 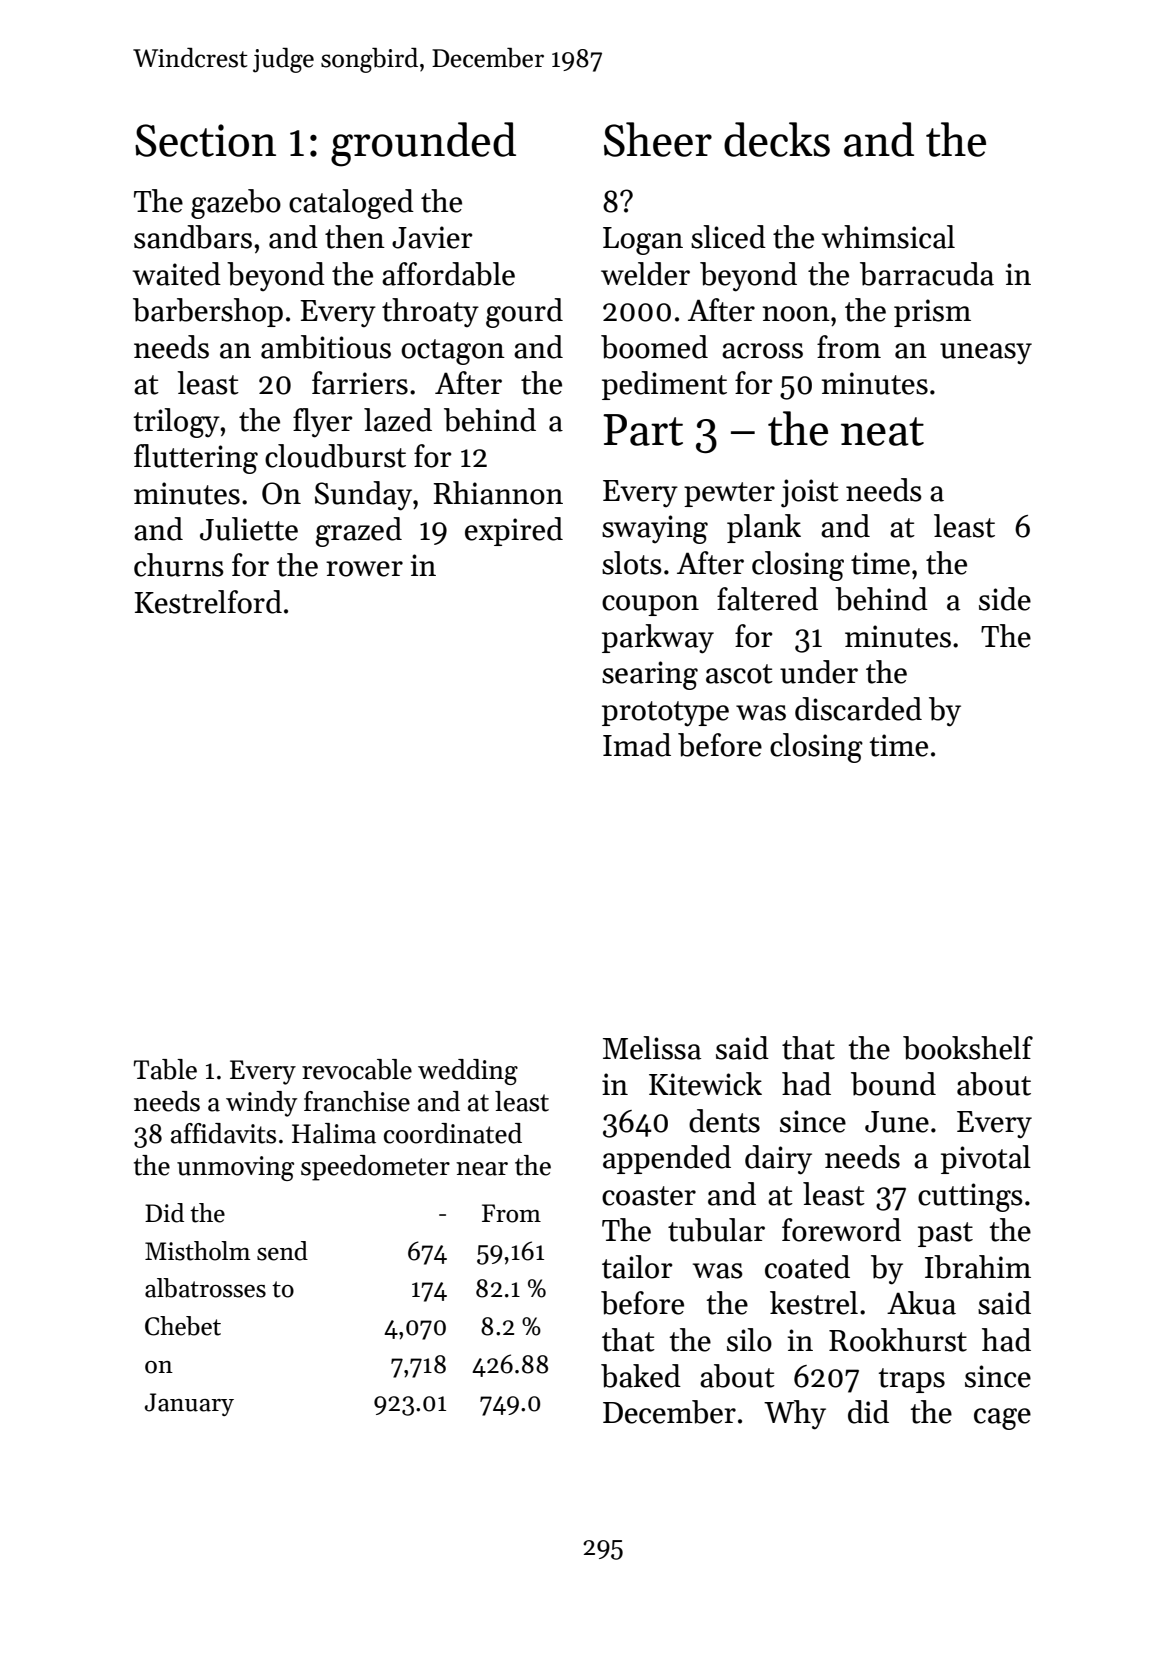 What do you see at coordinates (205, 140) in the page?
I see `Section` at bounding box center [205, 140].
